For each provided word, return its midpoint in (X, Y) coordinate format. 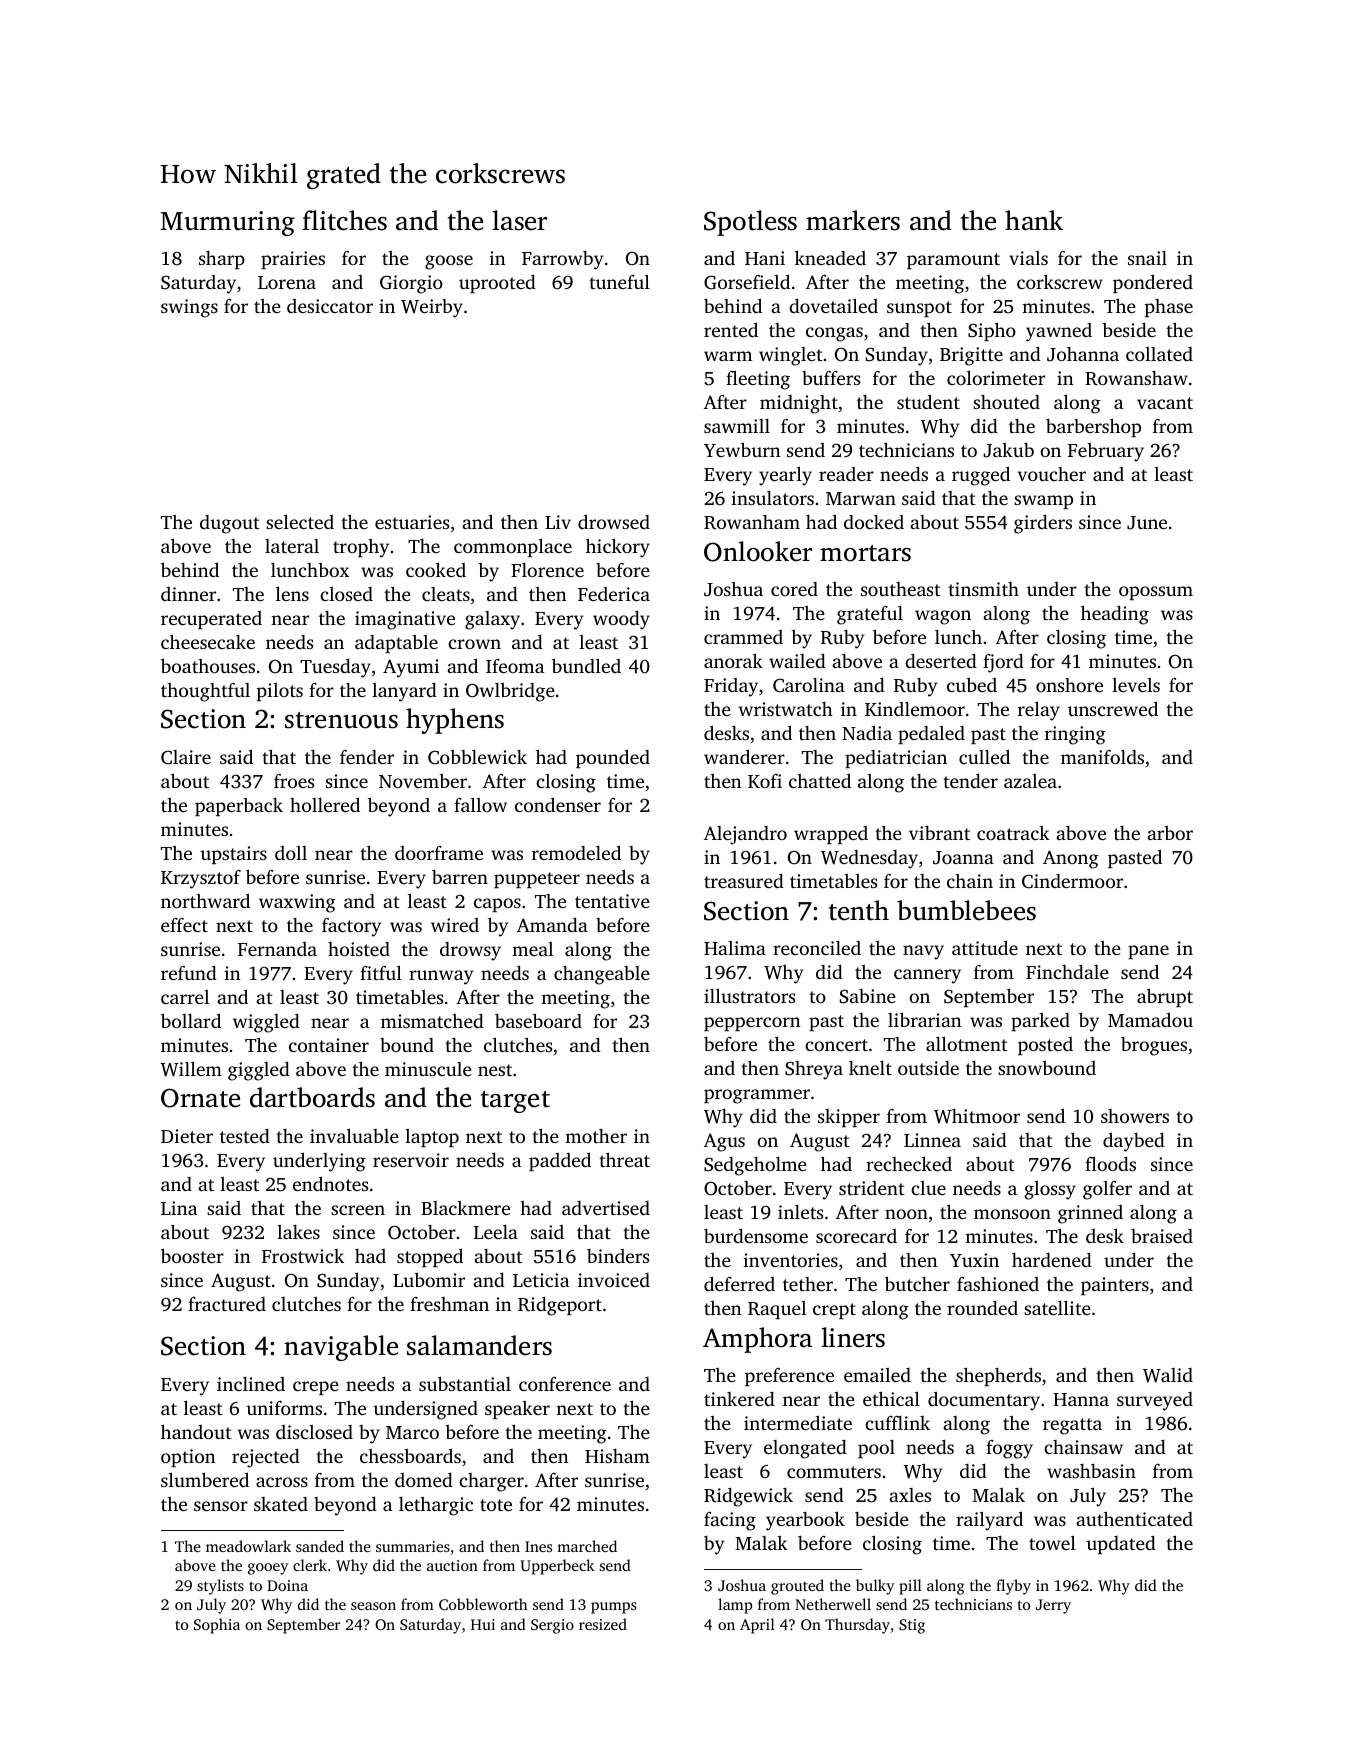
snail (1147, 258)
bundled (586, 665)
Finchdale (1067, 972)
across (282, 1482)
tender (970, 781)
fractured (227, 1304)
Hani (765, 258)
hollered (325, 805)
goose (449, 262)
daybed (1134, 1142)
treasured (744, 881)
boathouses (208, 665)
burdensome (756, 1236)
